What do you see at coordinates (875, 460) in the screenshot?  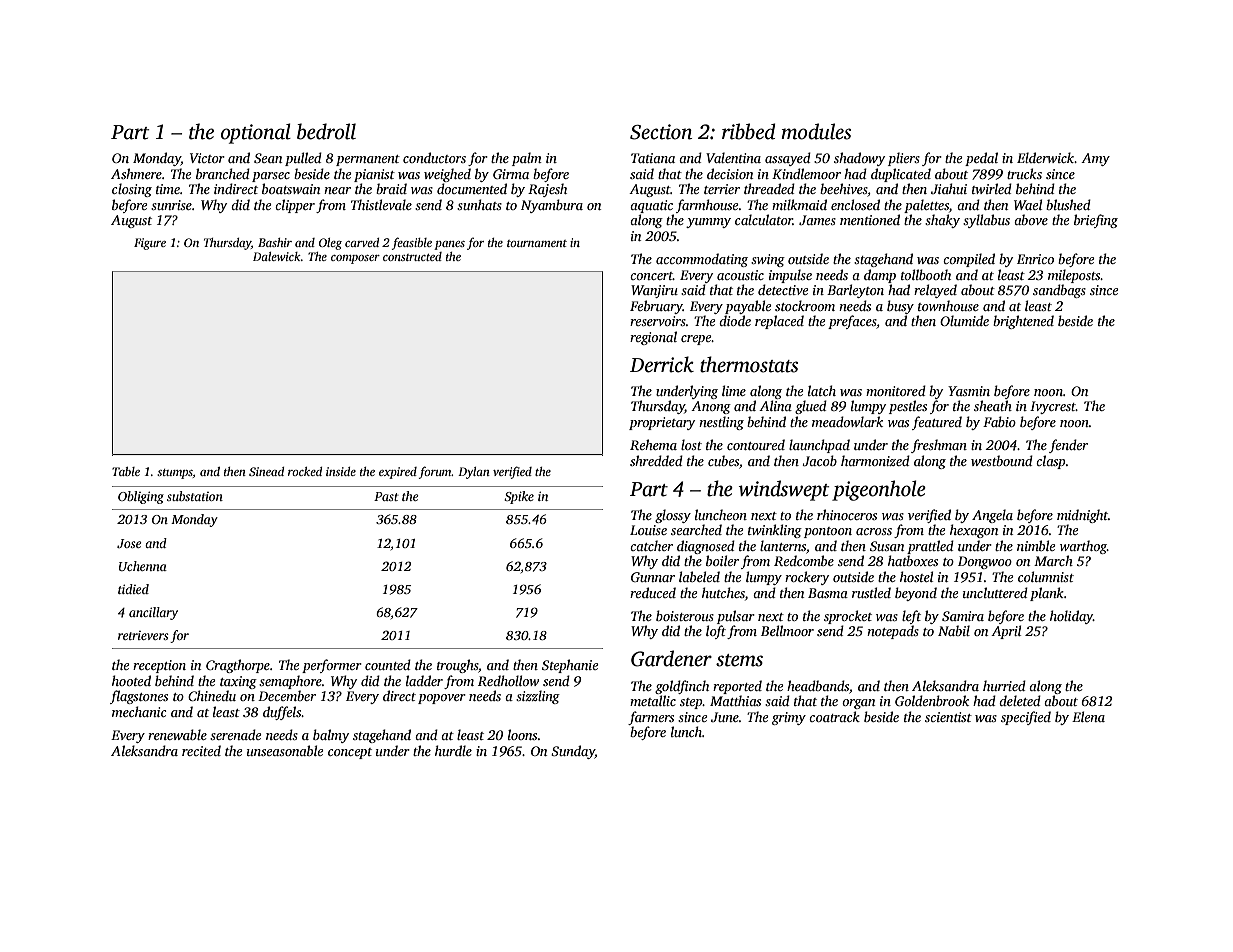 I see `harmonized` at bounding box center [875, 460].
